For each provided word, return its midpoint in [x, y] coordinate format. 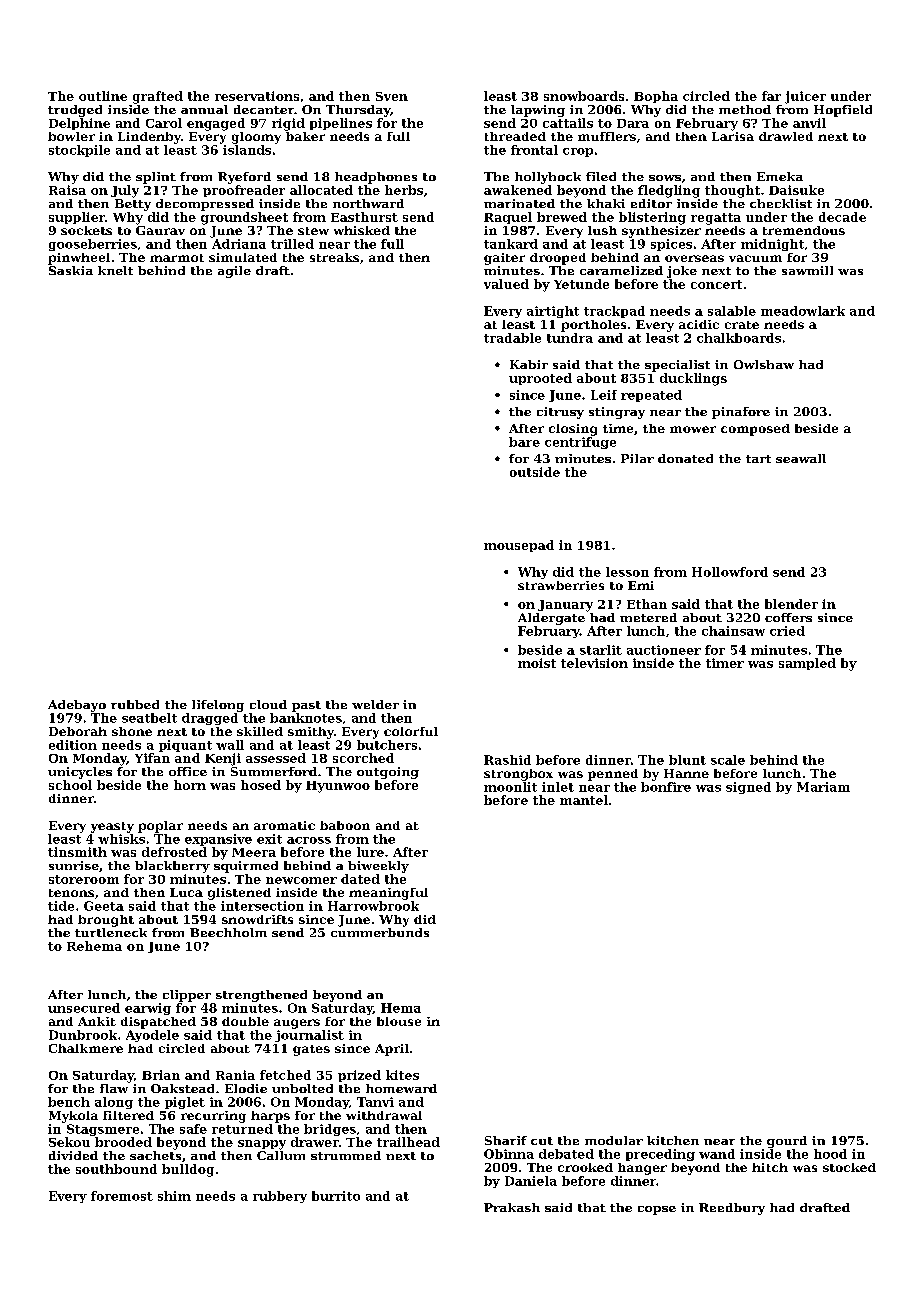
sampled [807, 664]
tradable [512, 338]
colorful [411, 731]
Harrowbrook [373, 906]
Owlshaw [764, 364]
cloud [268, 704]
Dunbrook [83, 1035]
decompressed [205, 205]
